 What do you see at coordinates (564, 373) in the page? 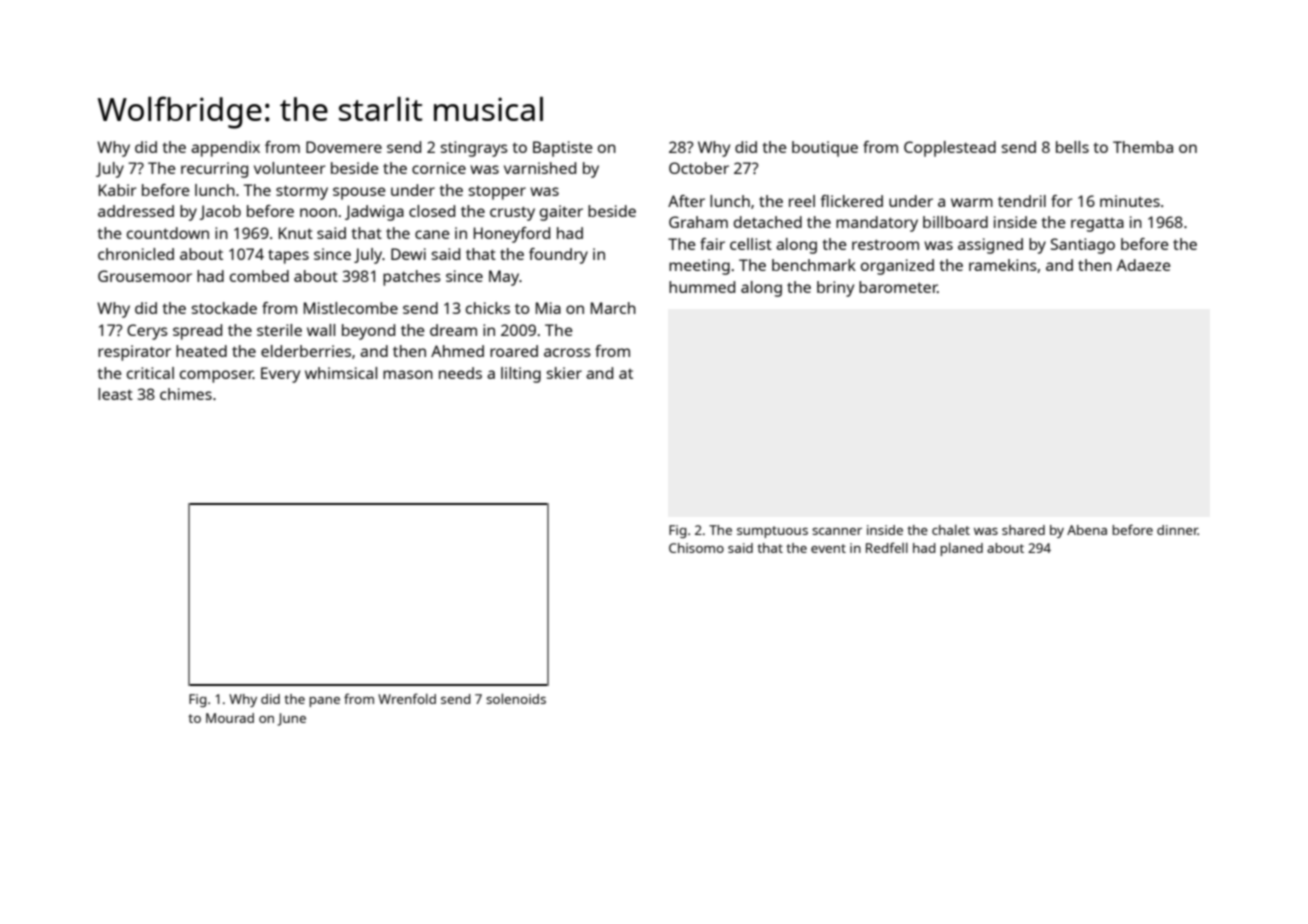
I see `skier` at bounding box center [564, 373].
